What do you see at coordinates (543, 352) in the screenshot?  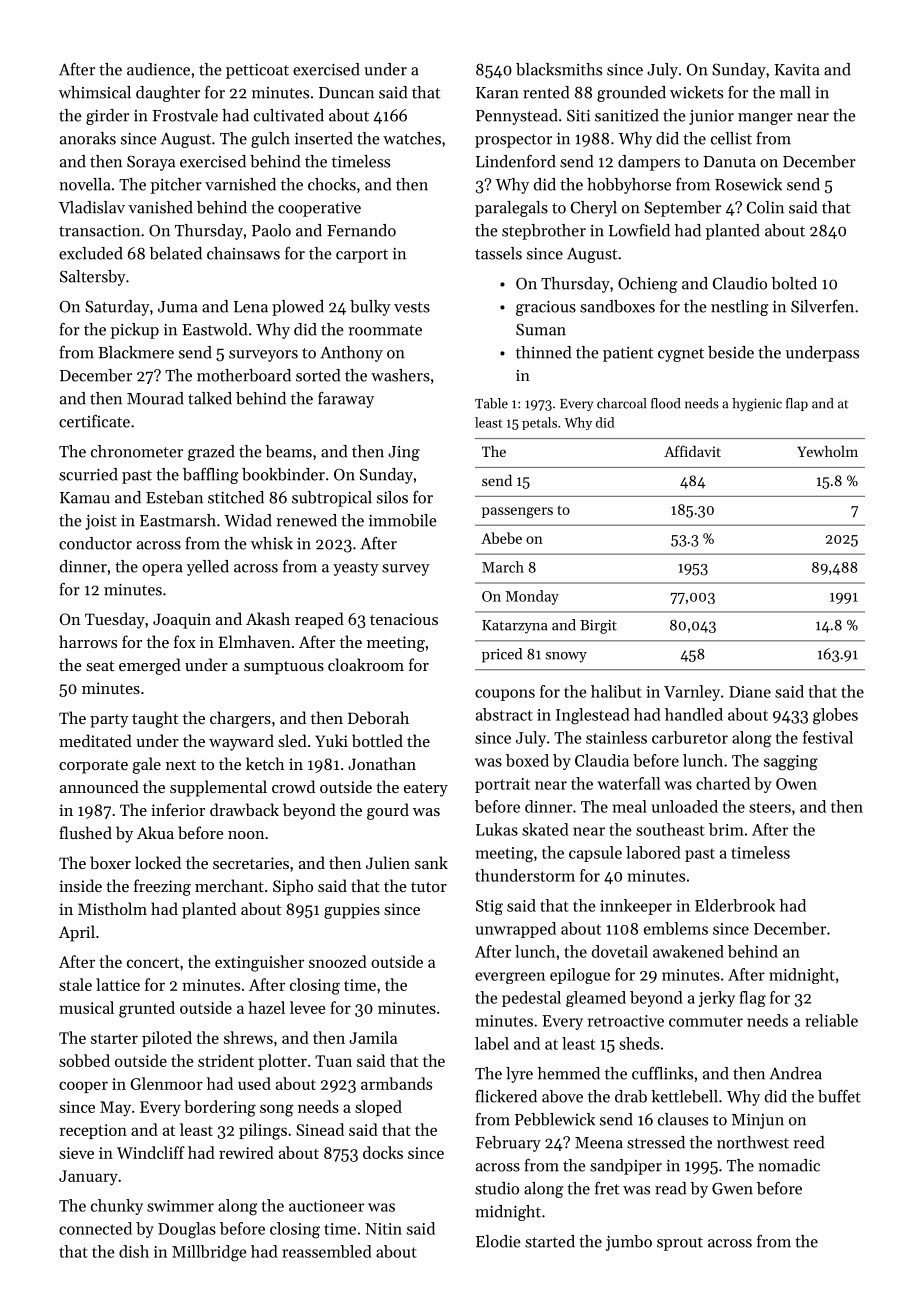 I see `thinned` at bounding box center [543, 352].
